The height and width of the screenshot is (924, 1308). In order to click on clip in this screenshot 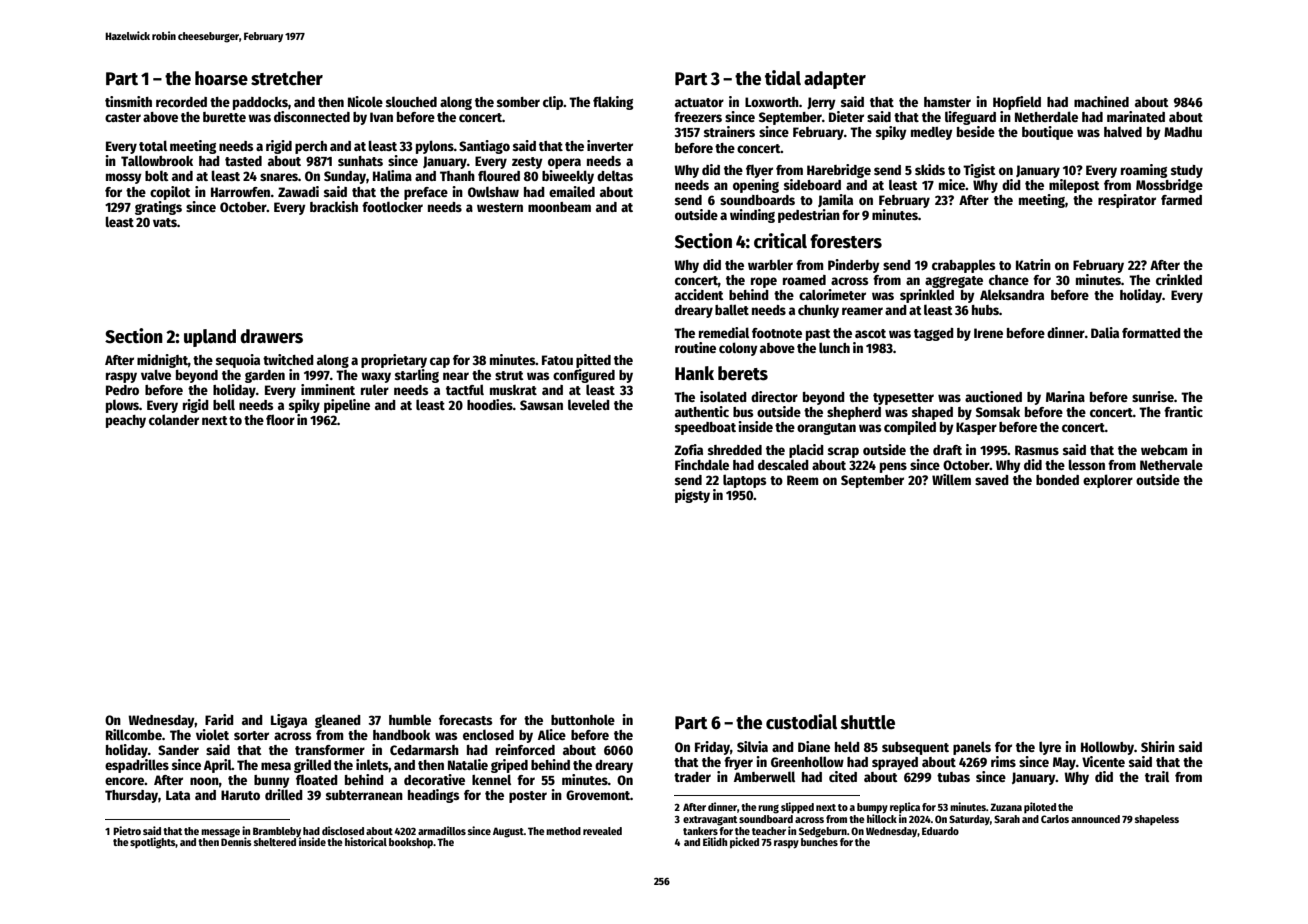, I will do `click(553, 103)`.
